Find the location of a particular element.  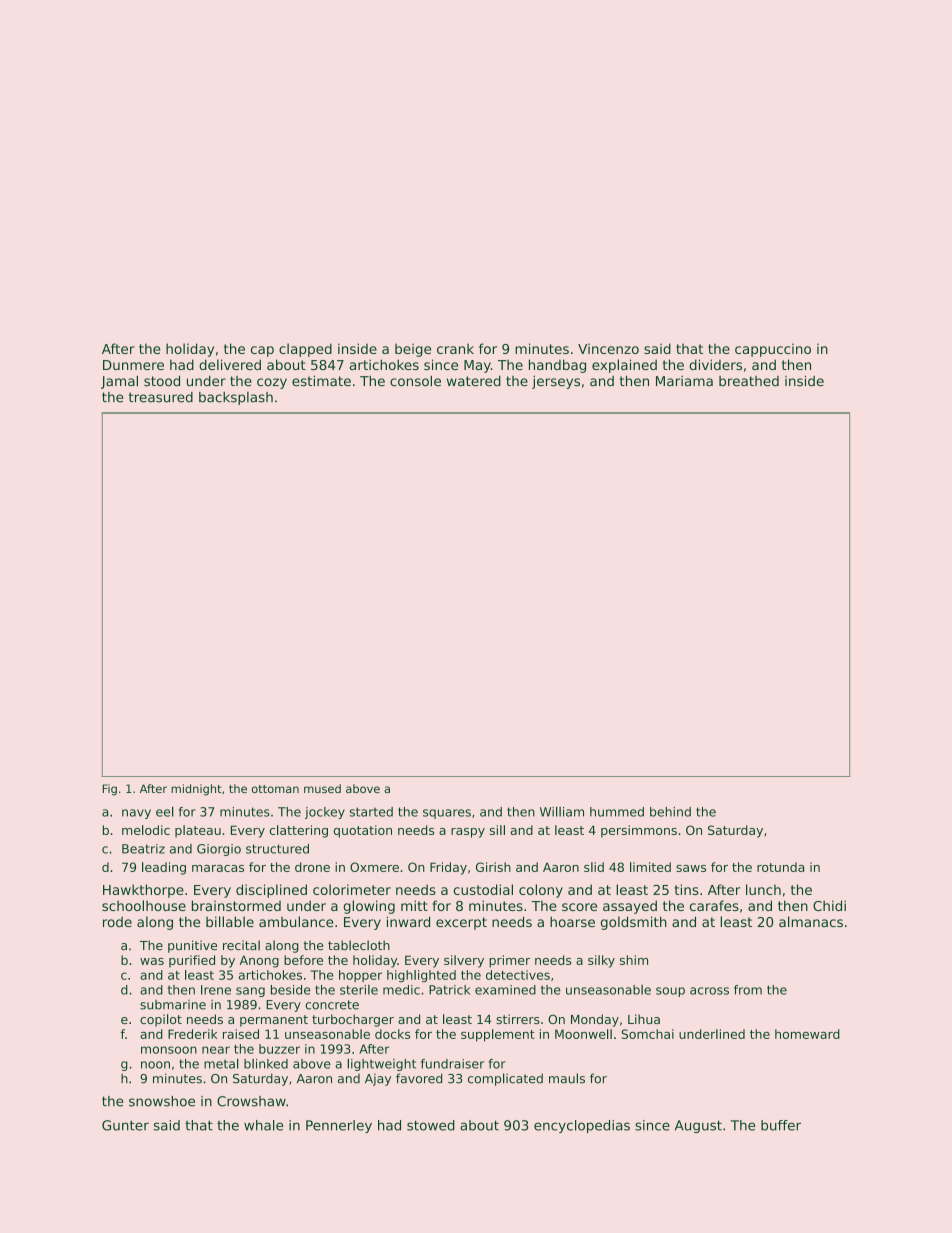

Jamal is located at coordinates (119, 382).
